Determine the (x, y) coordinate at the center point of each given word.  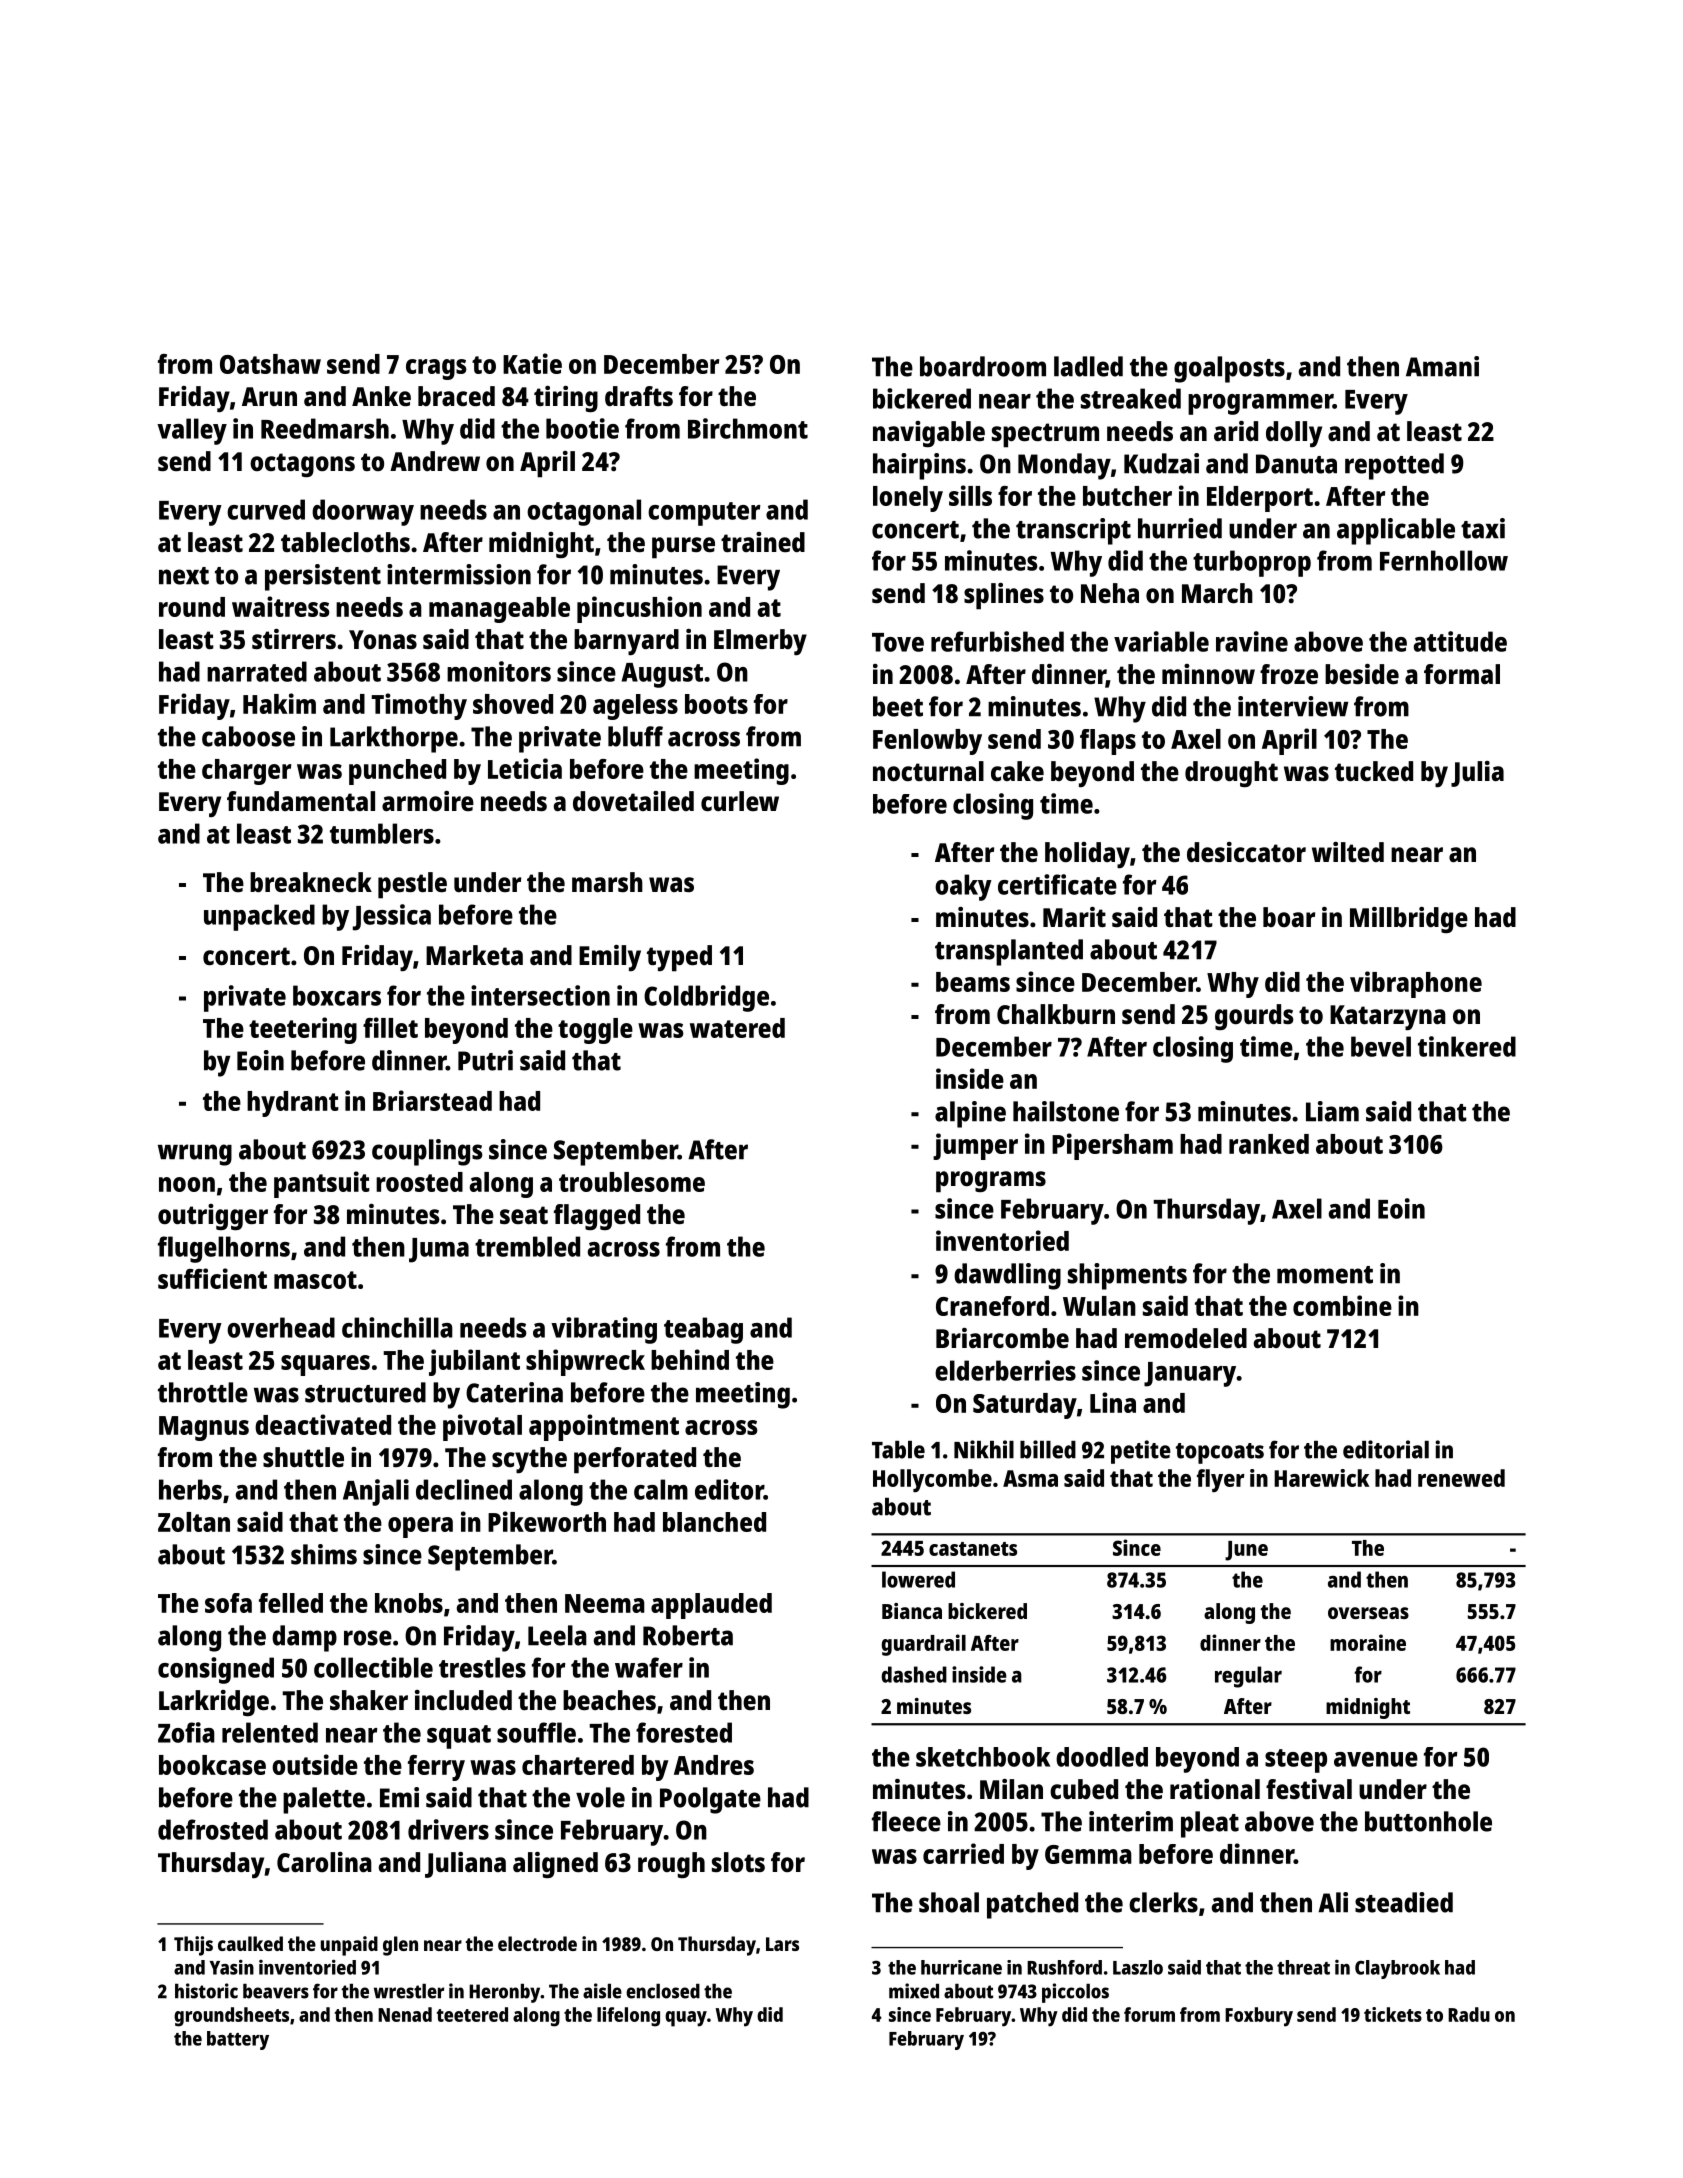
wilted (1348, 852)
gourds (1254, 1017)
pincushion (639, 609)
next (184, 576)
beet (898, 706)
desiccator (1246, 852)
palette (324, 1800)
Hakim (279, 703)
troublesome (632, 1182)
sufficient (212, 1278)
